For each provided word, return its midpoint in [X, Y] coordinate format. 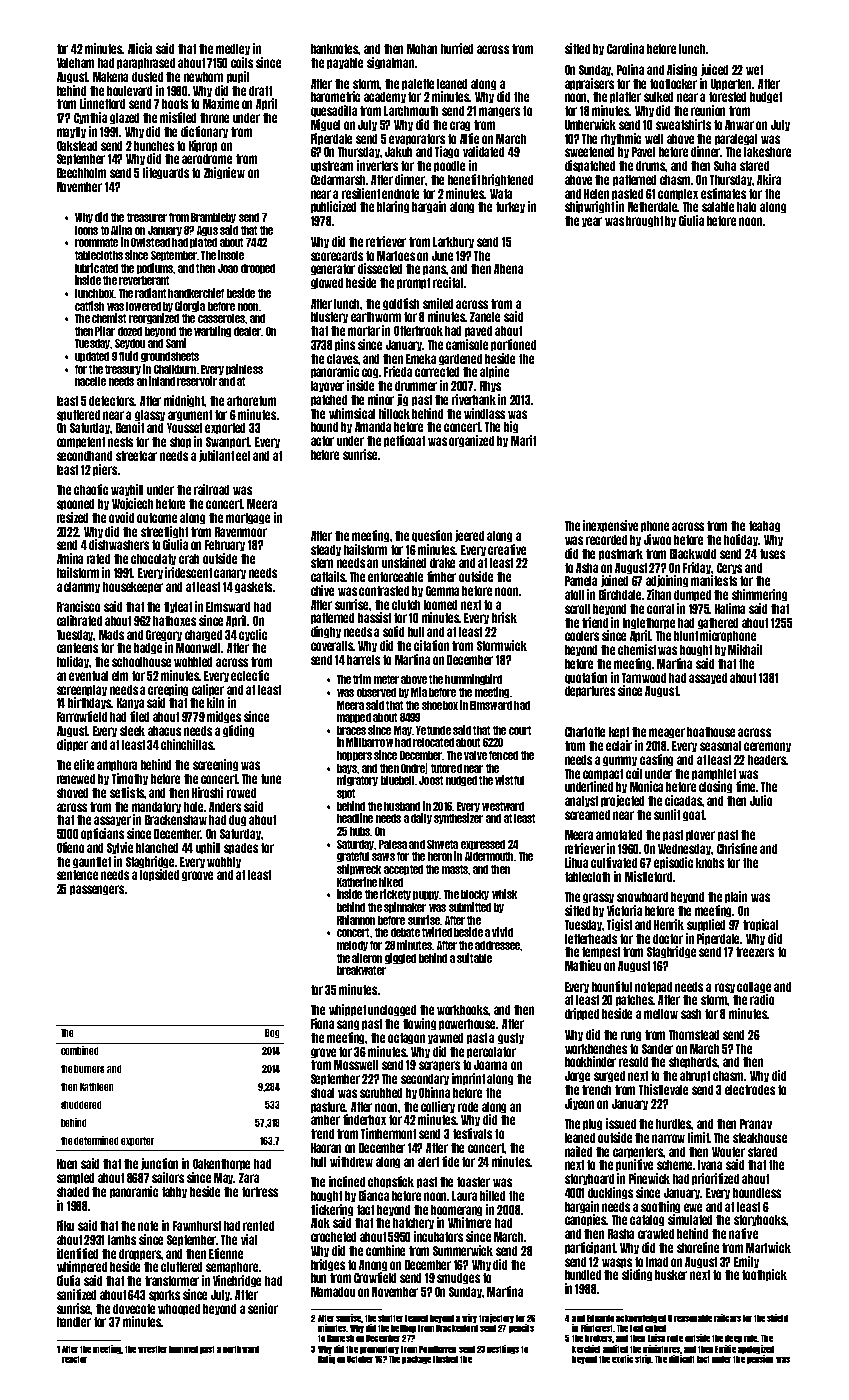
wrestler [152, 1349]
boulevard [129, 91]
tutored [446, 768]
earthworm [376, 317]
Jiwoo [657, 539]
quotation [586, 678]
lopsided [159, 875]
